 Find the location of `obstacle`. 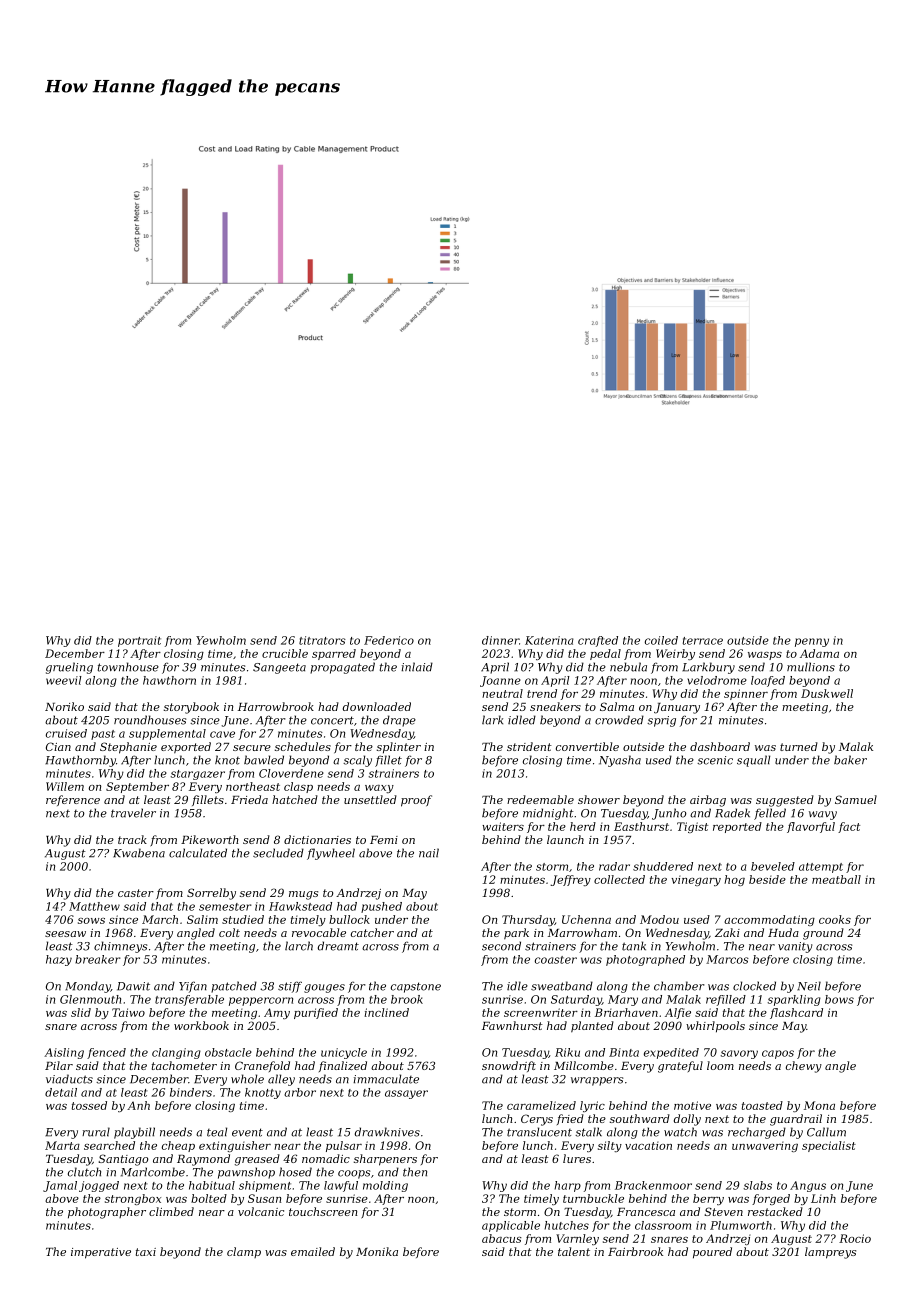

obstacle is located at coordinates (228, 1052).
